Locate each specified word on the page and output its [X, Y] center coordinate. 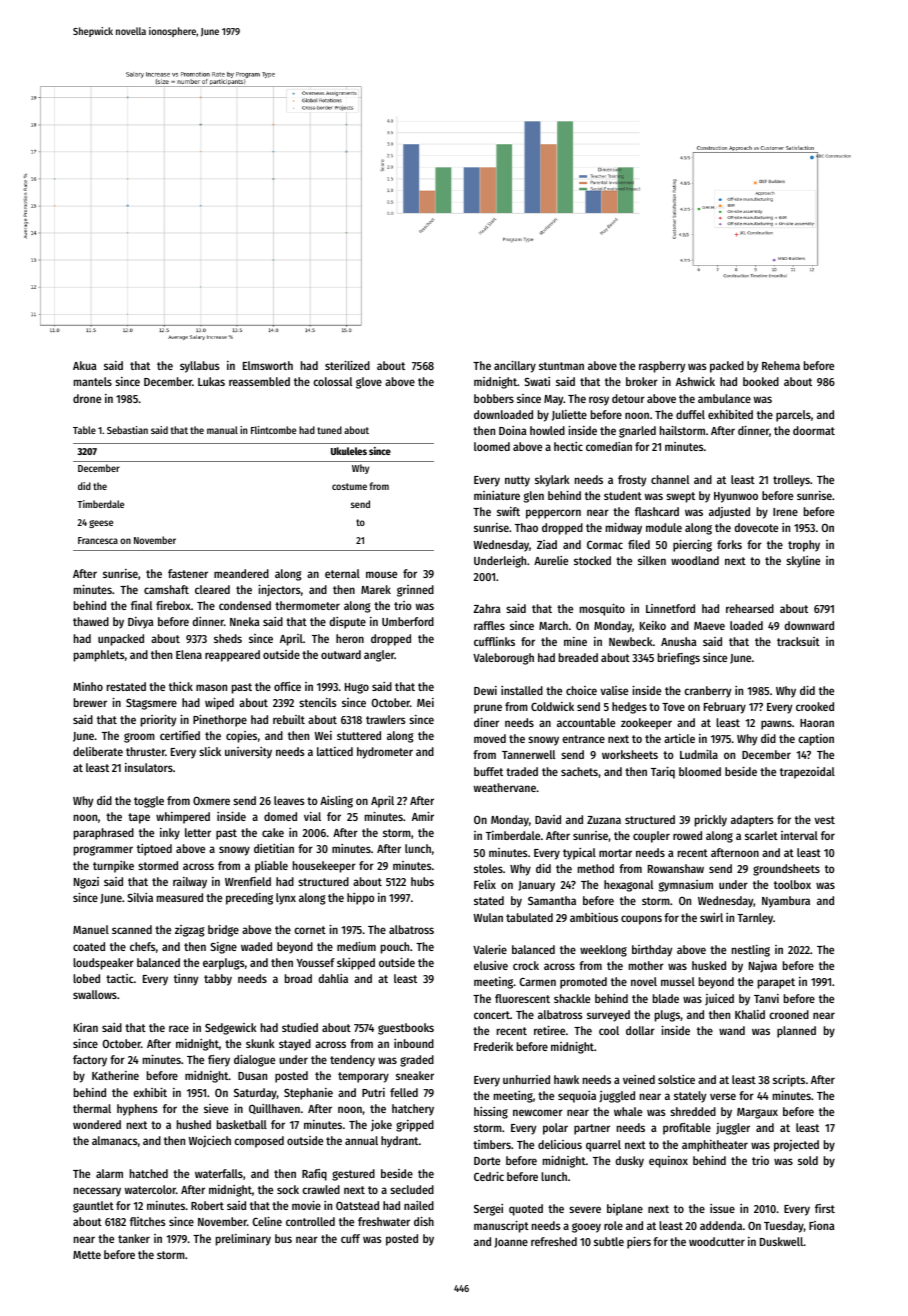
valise [614, 690]
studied [300, 1027]
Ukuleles [349, 451]
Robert [207, 1205]
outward [341, 654]
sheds [228, 638]
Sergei [488, 1210]
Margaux [757, 1113]
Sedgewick [231, 1029]
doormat [814, 430]
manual [222, 430]
